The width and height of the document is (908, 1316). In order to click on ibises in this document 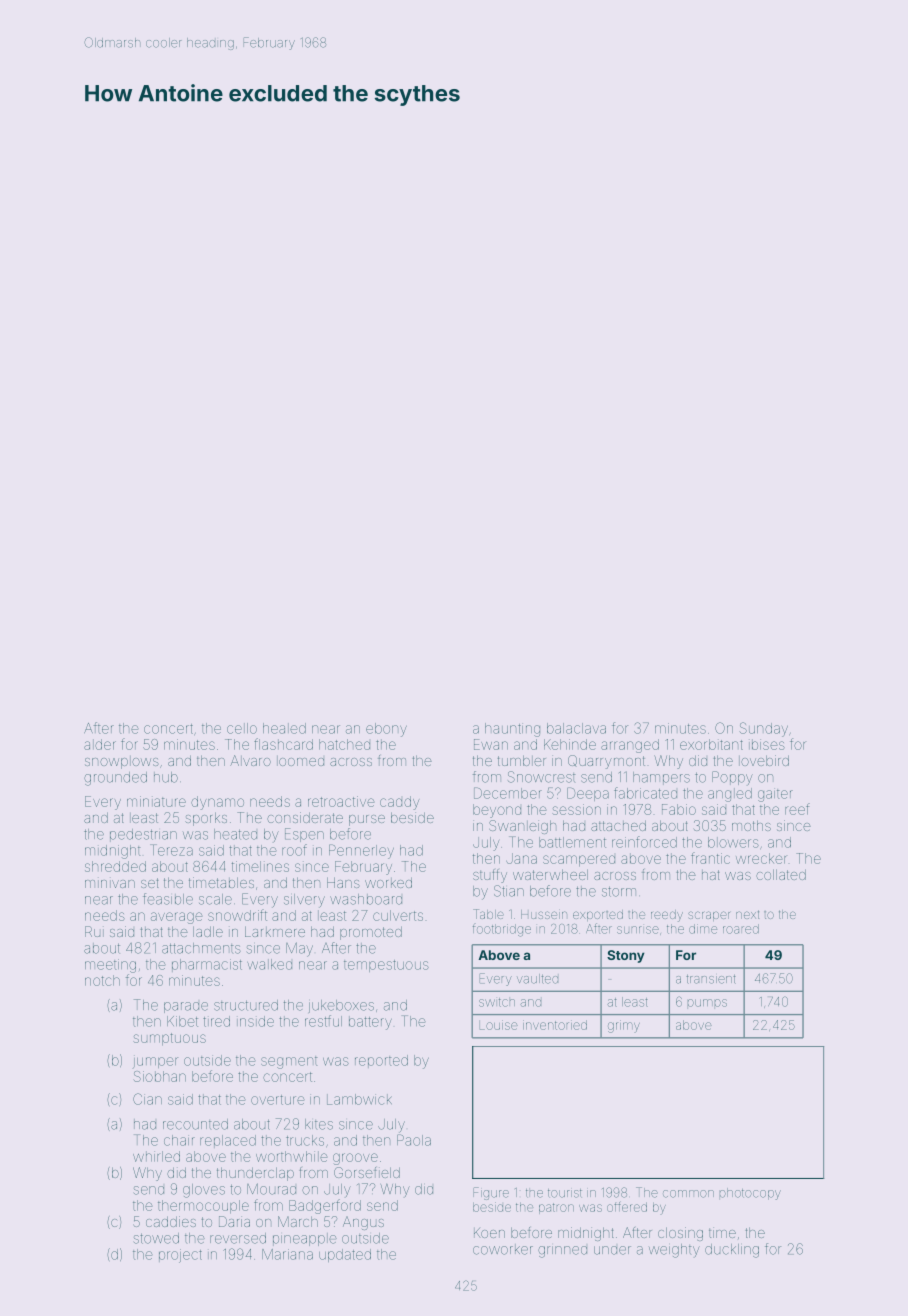, I will do `click(767, 744)`.
